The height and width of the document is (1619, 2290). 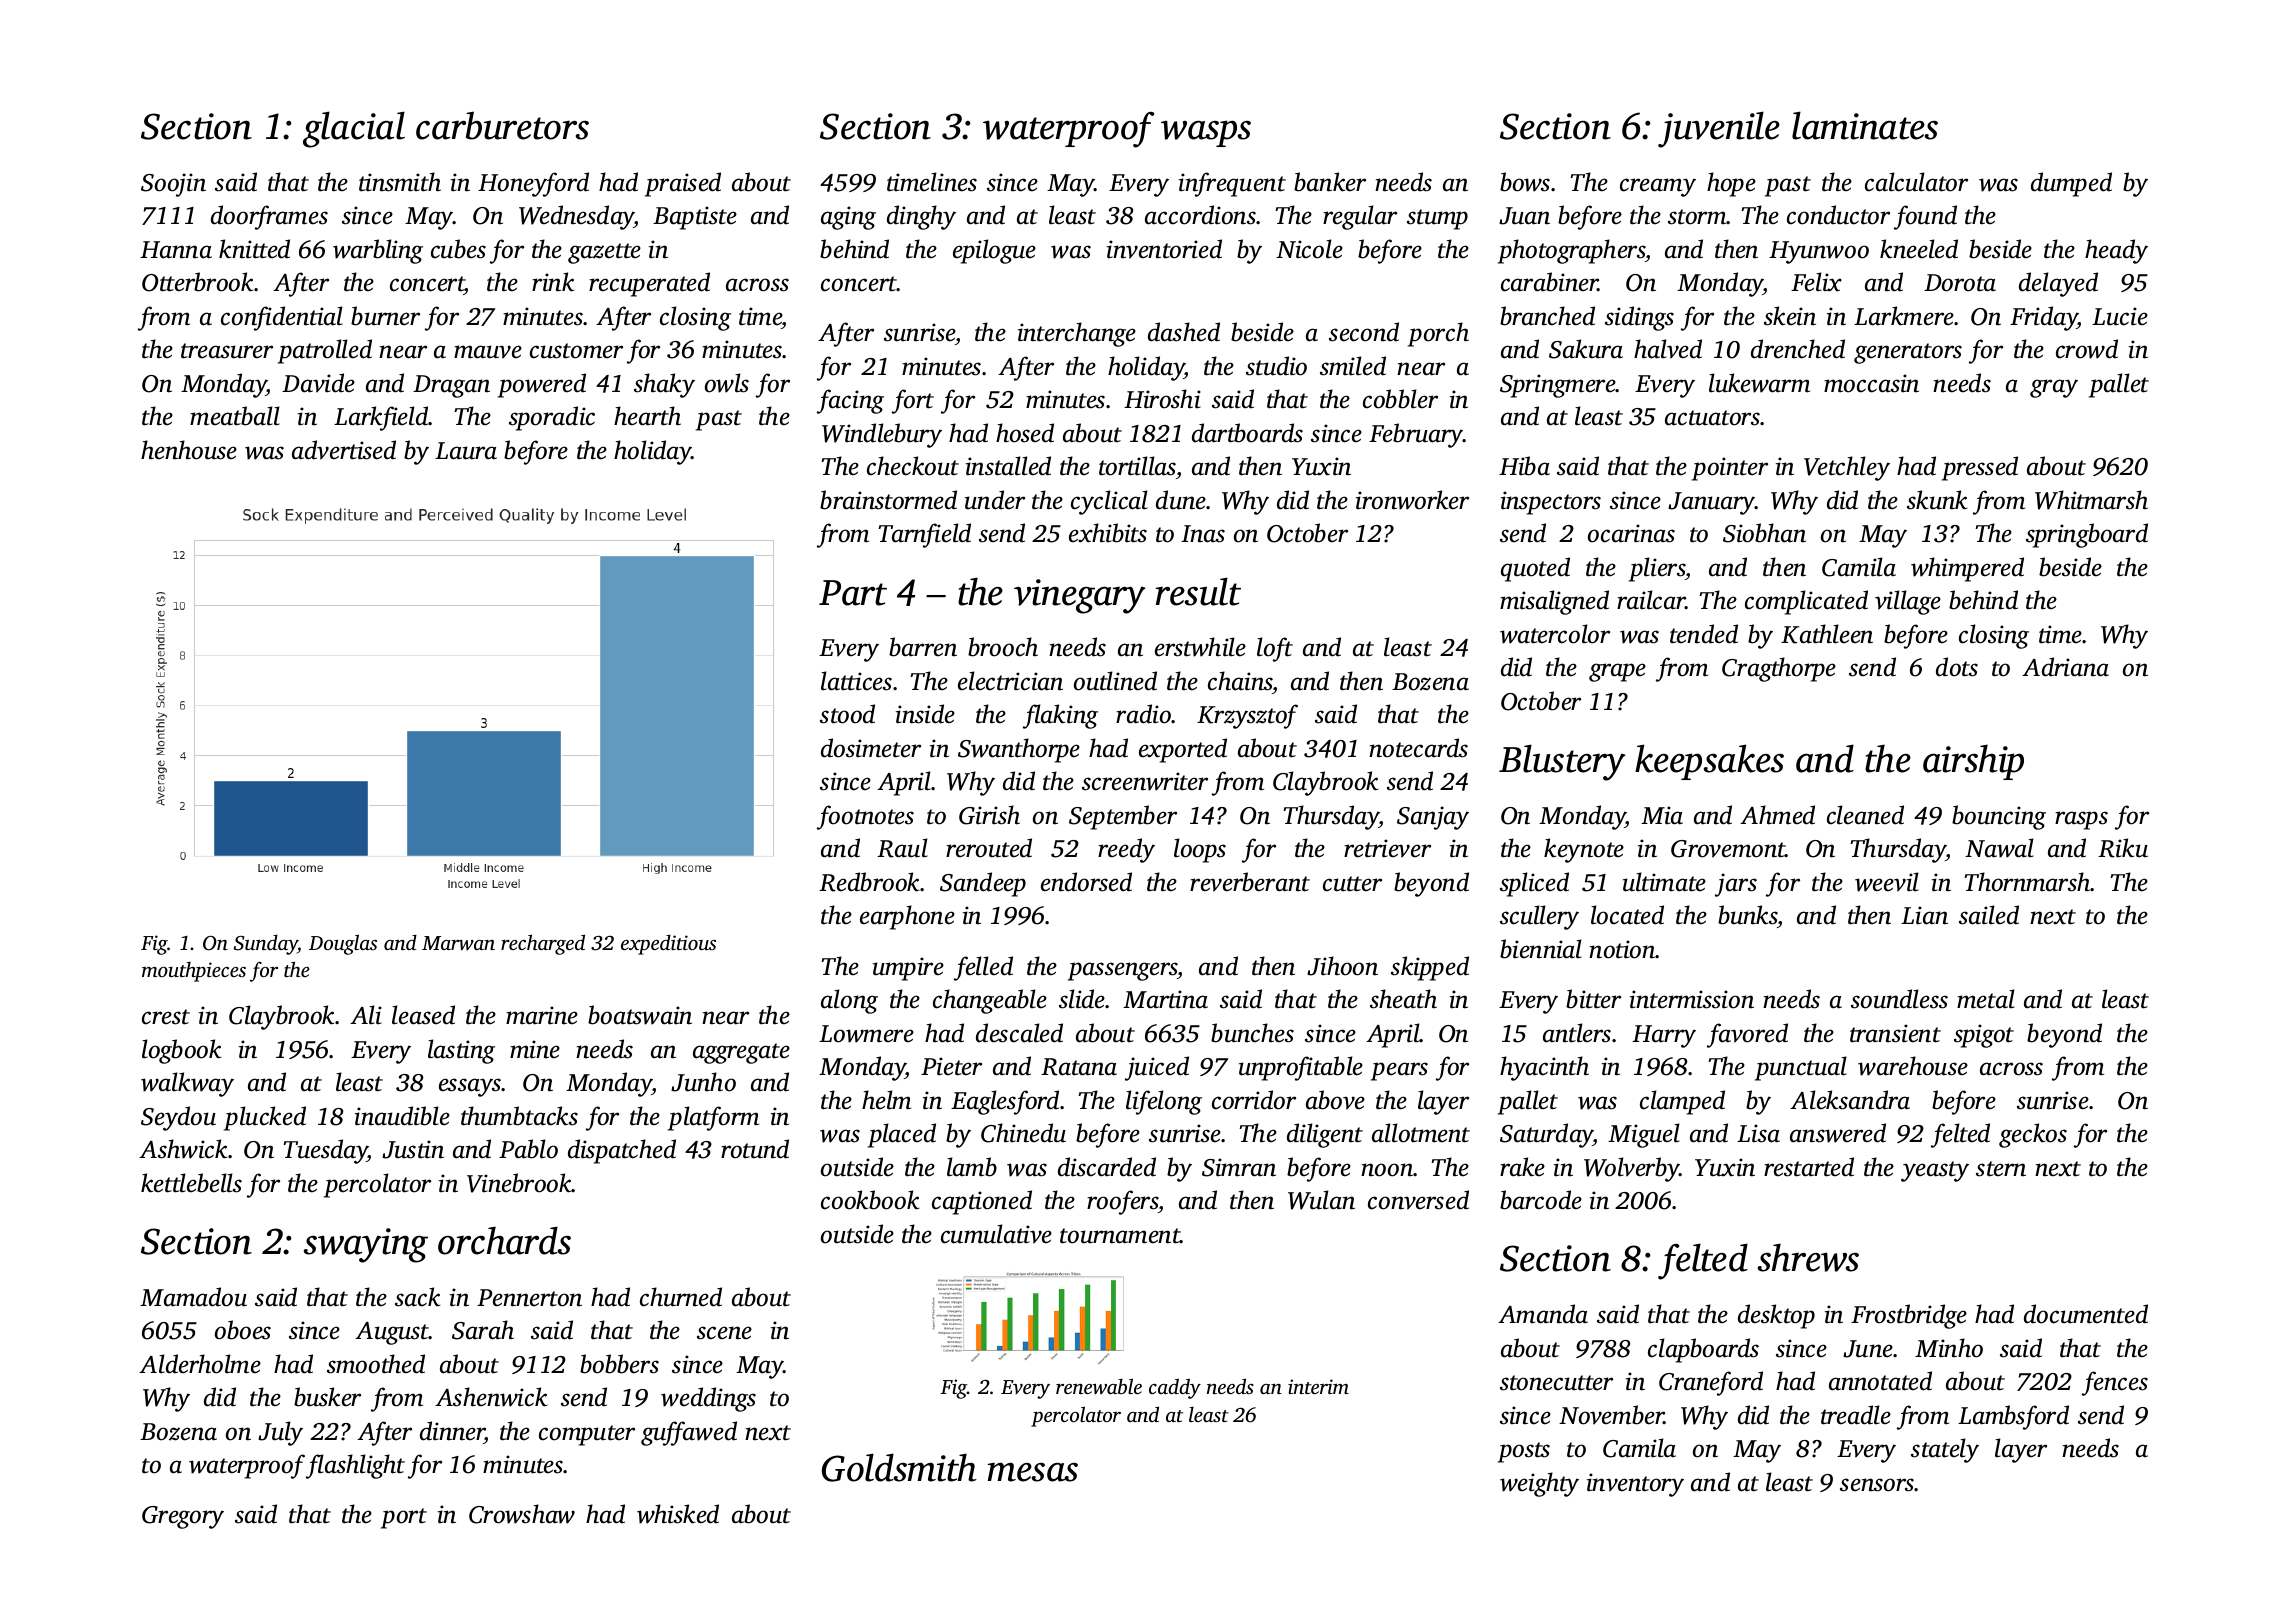 I want to click on conversed, so click(x=1418, y=1200).
